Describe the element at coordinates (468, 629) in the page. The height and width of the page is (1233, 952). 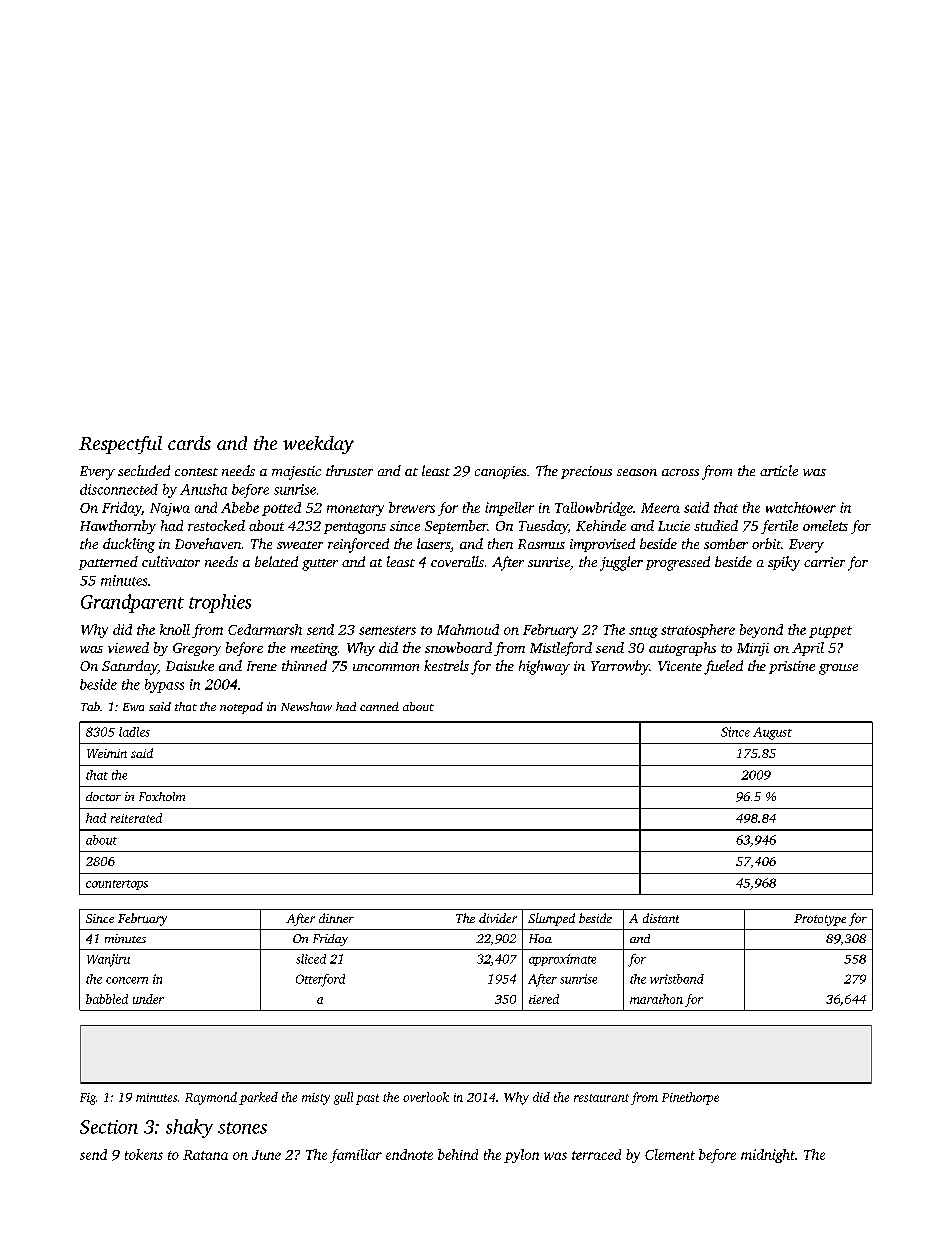
I see `Mahmoud` at that location.
